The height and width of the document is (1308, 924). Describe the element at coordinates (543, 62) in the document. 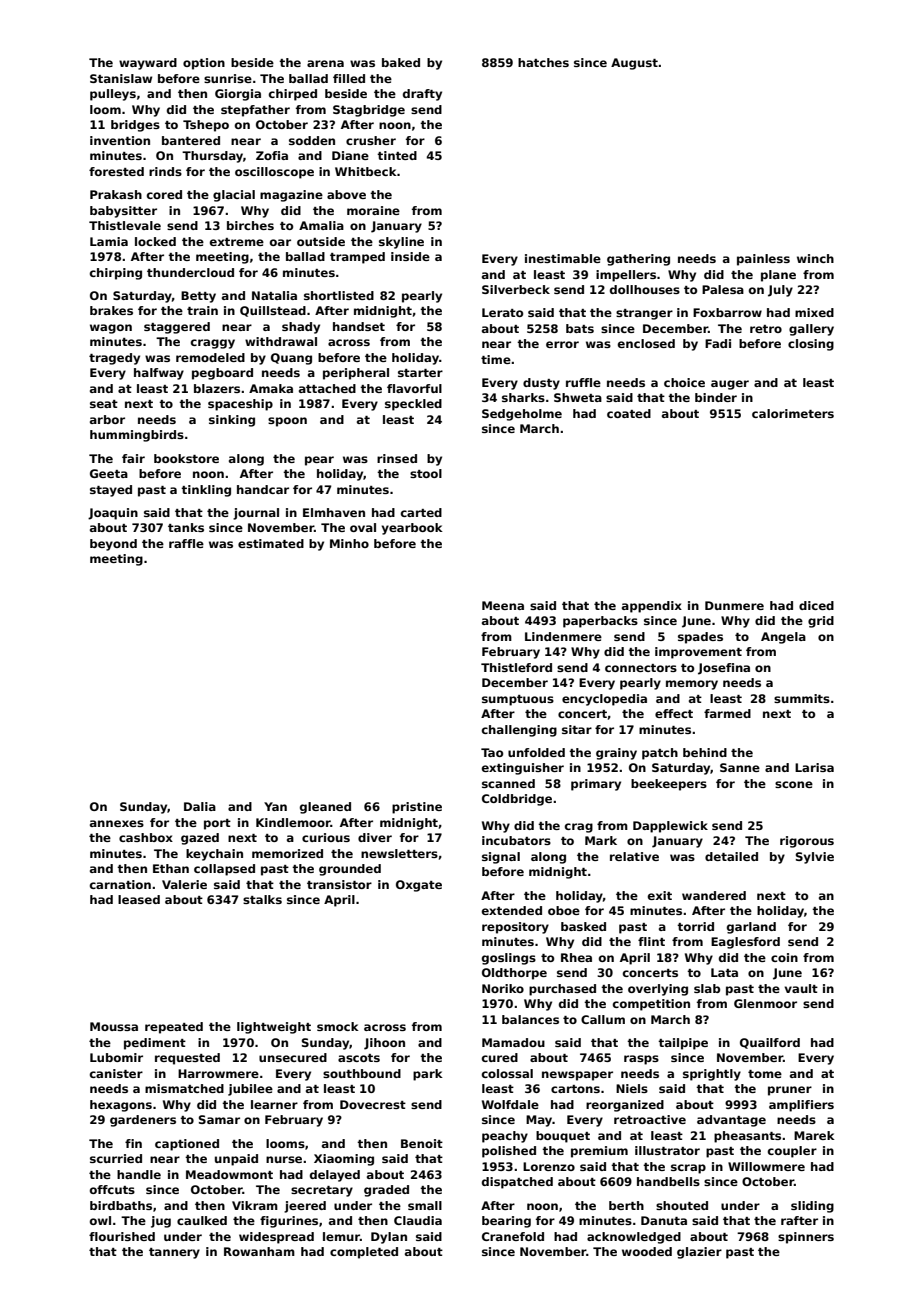

I see `hatches` at that location.
